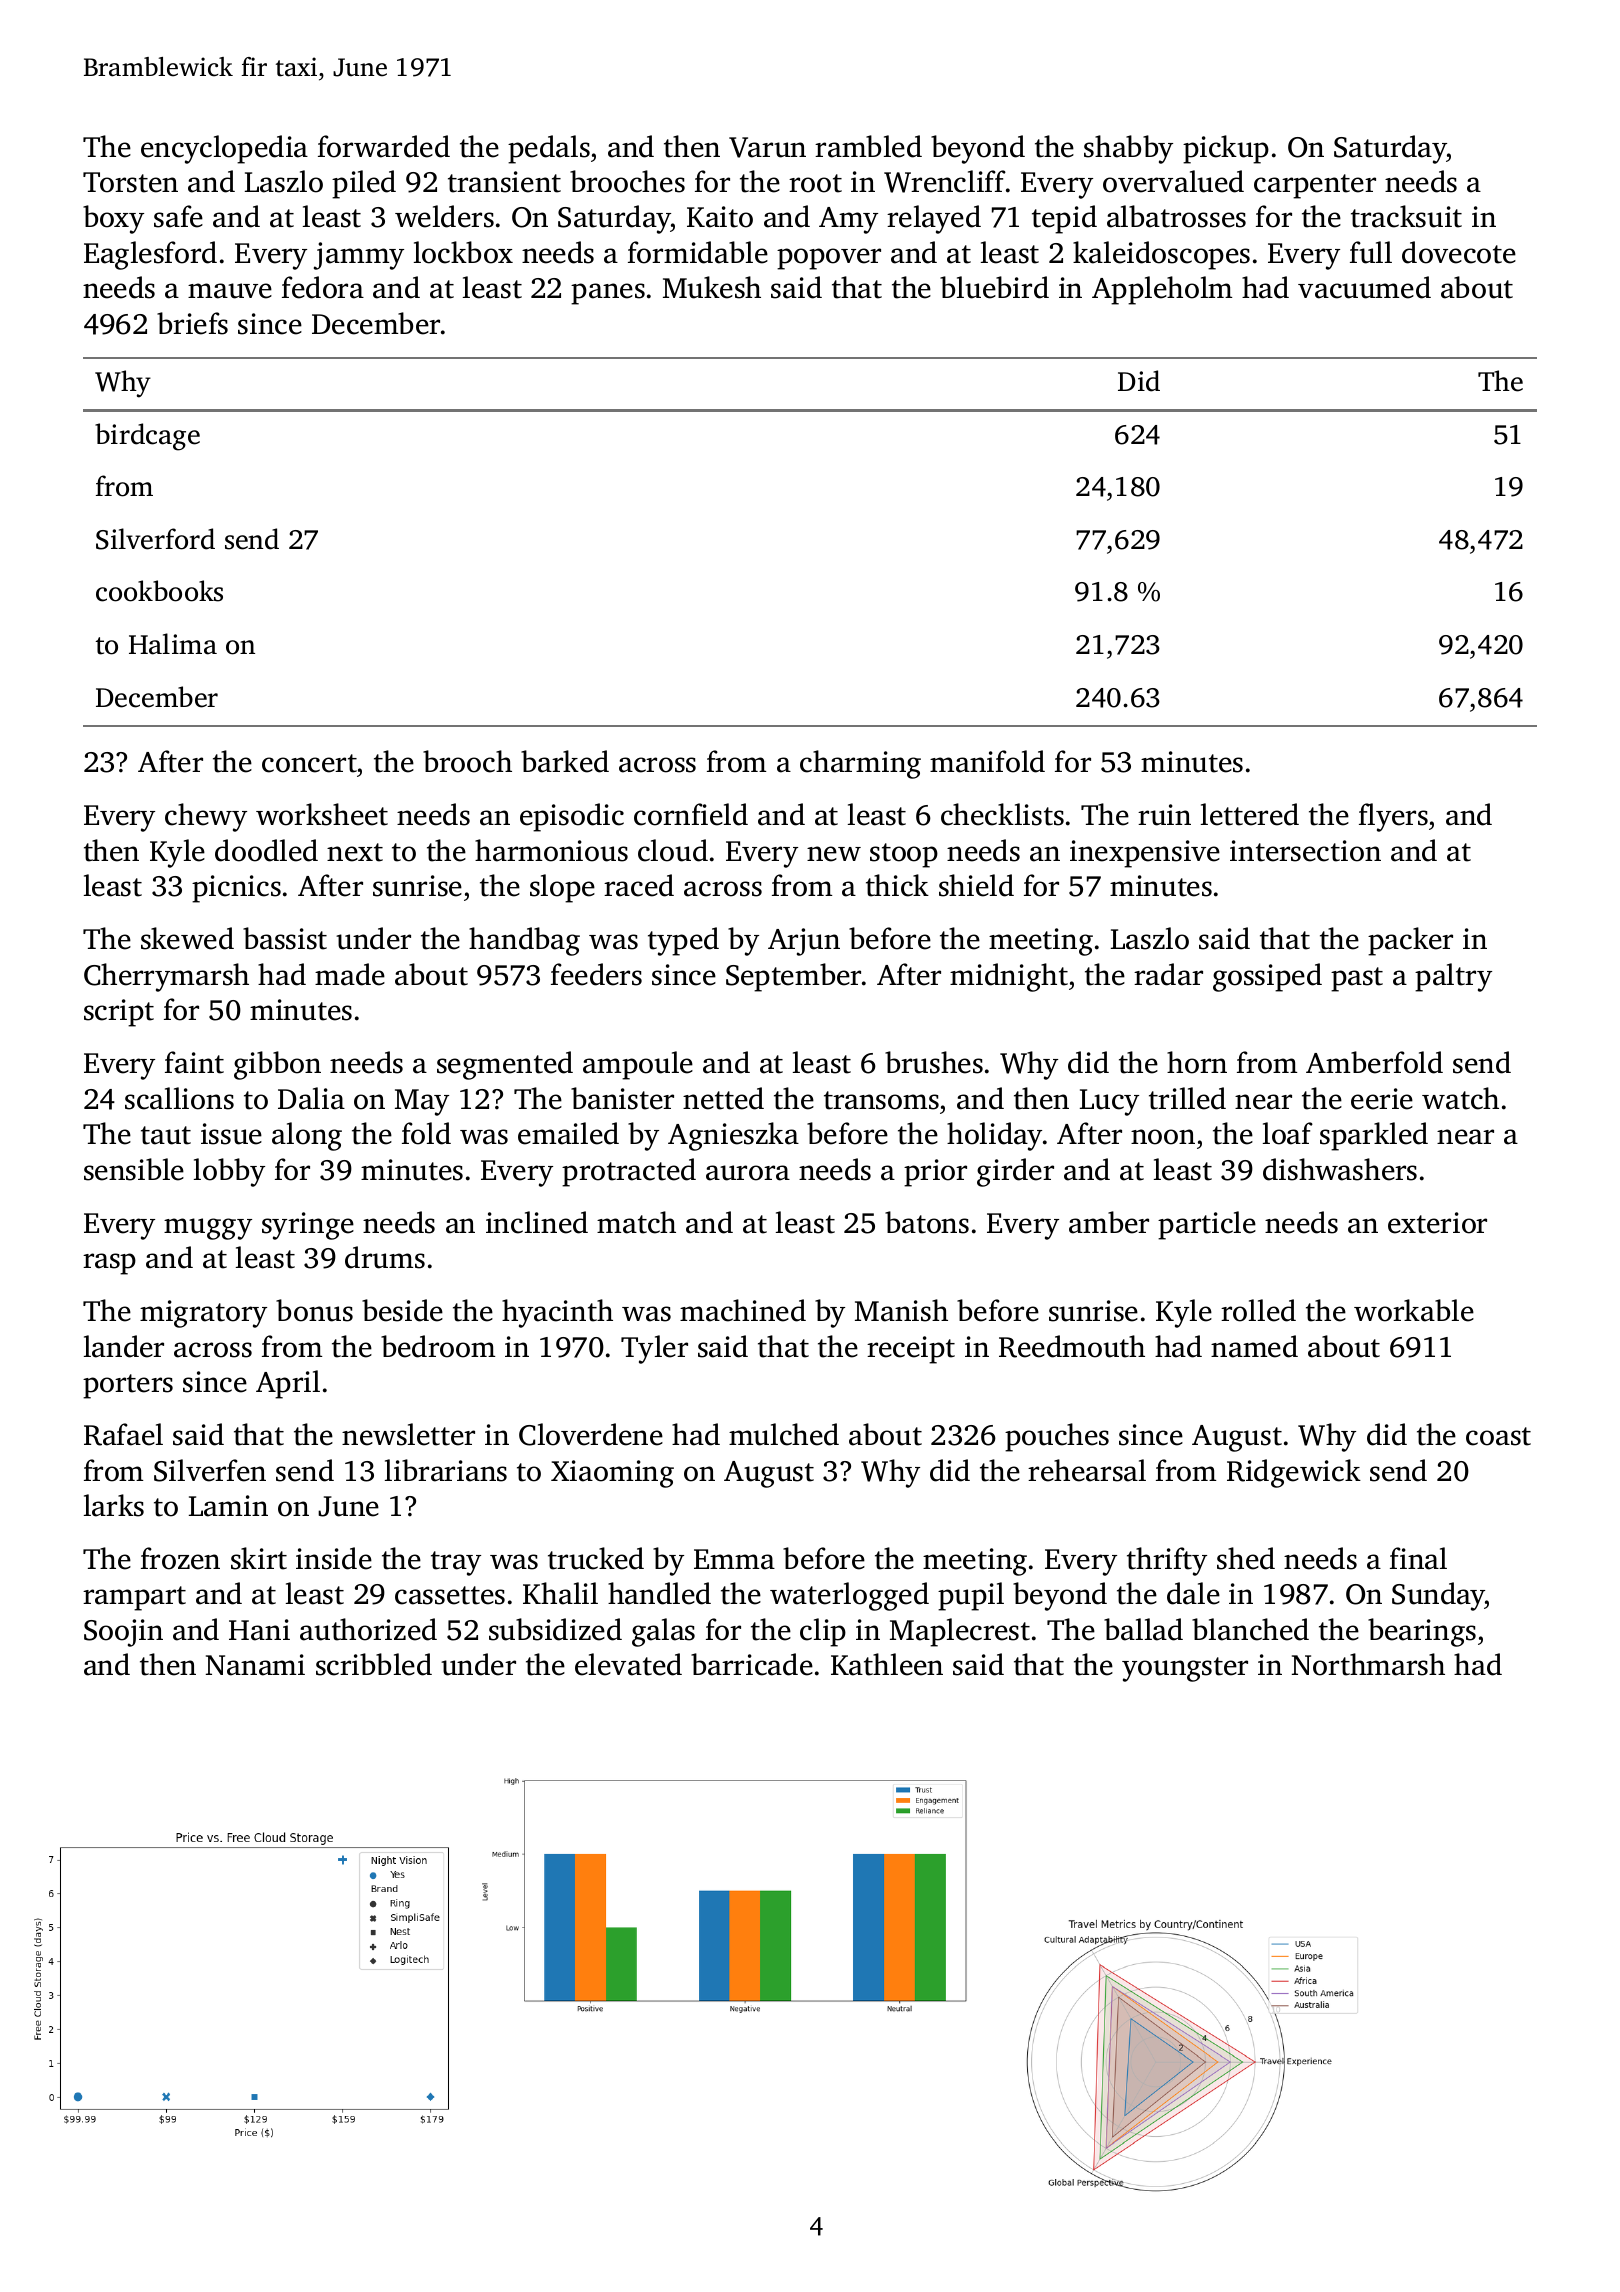 Image resolution: width=1620 pixels, height=2292 pixels. I want to click on charming, so click(860, 764).
